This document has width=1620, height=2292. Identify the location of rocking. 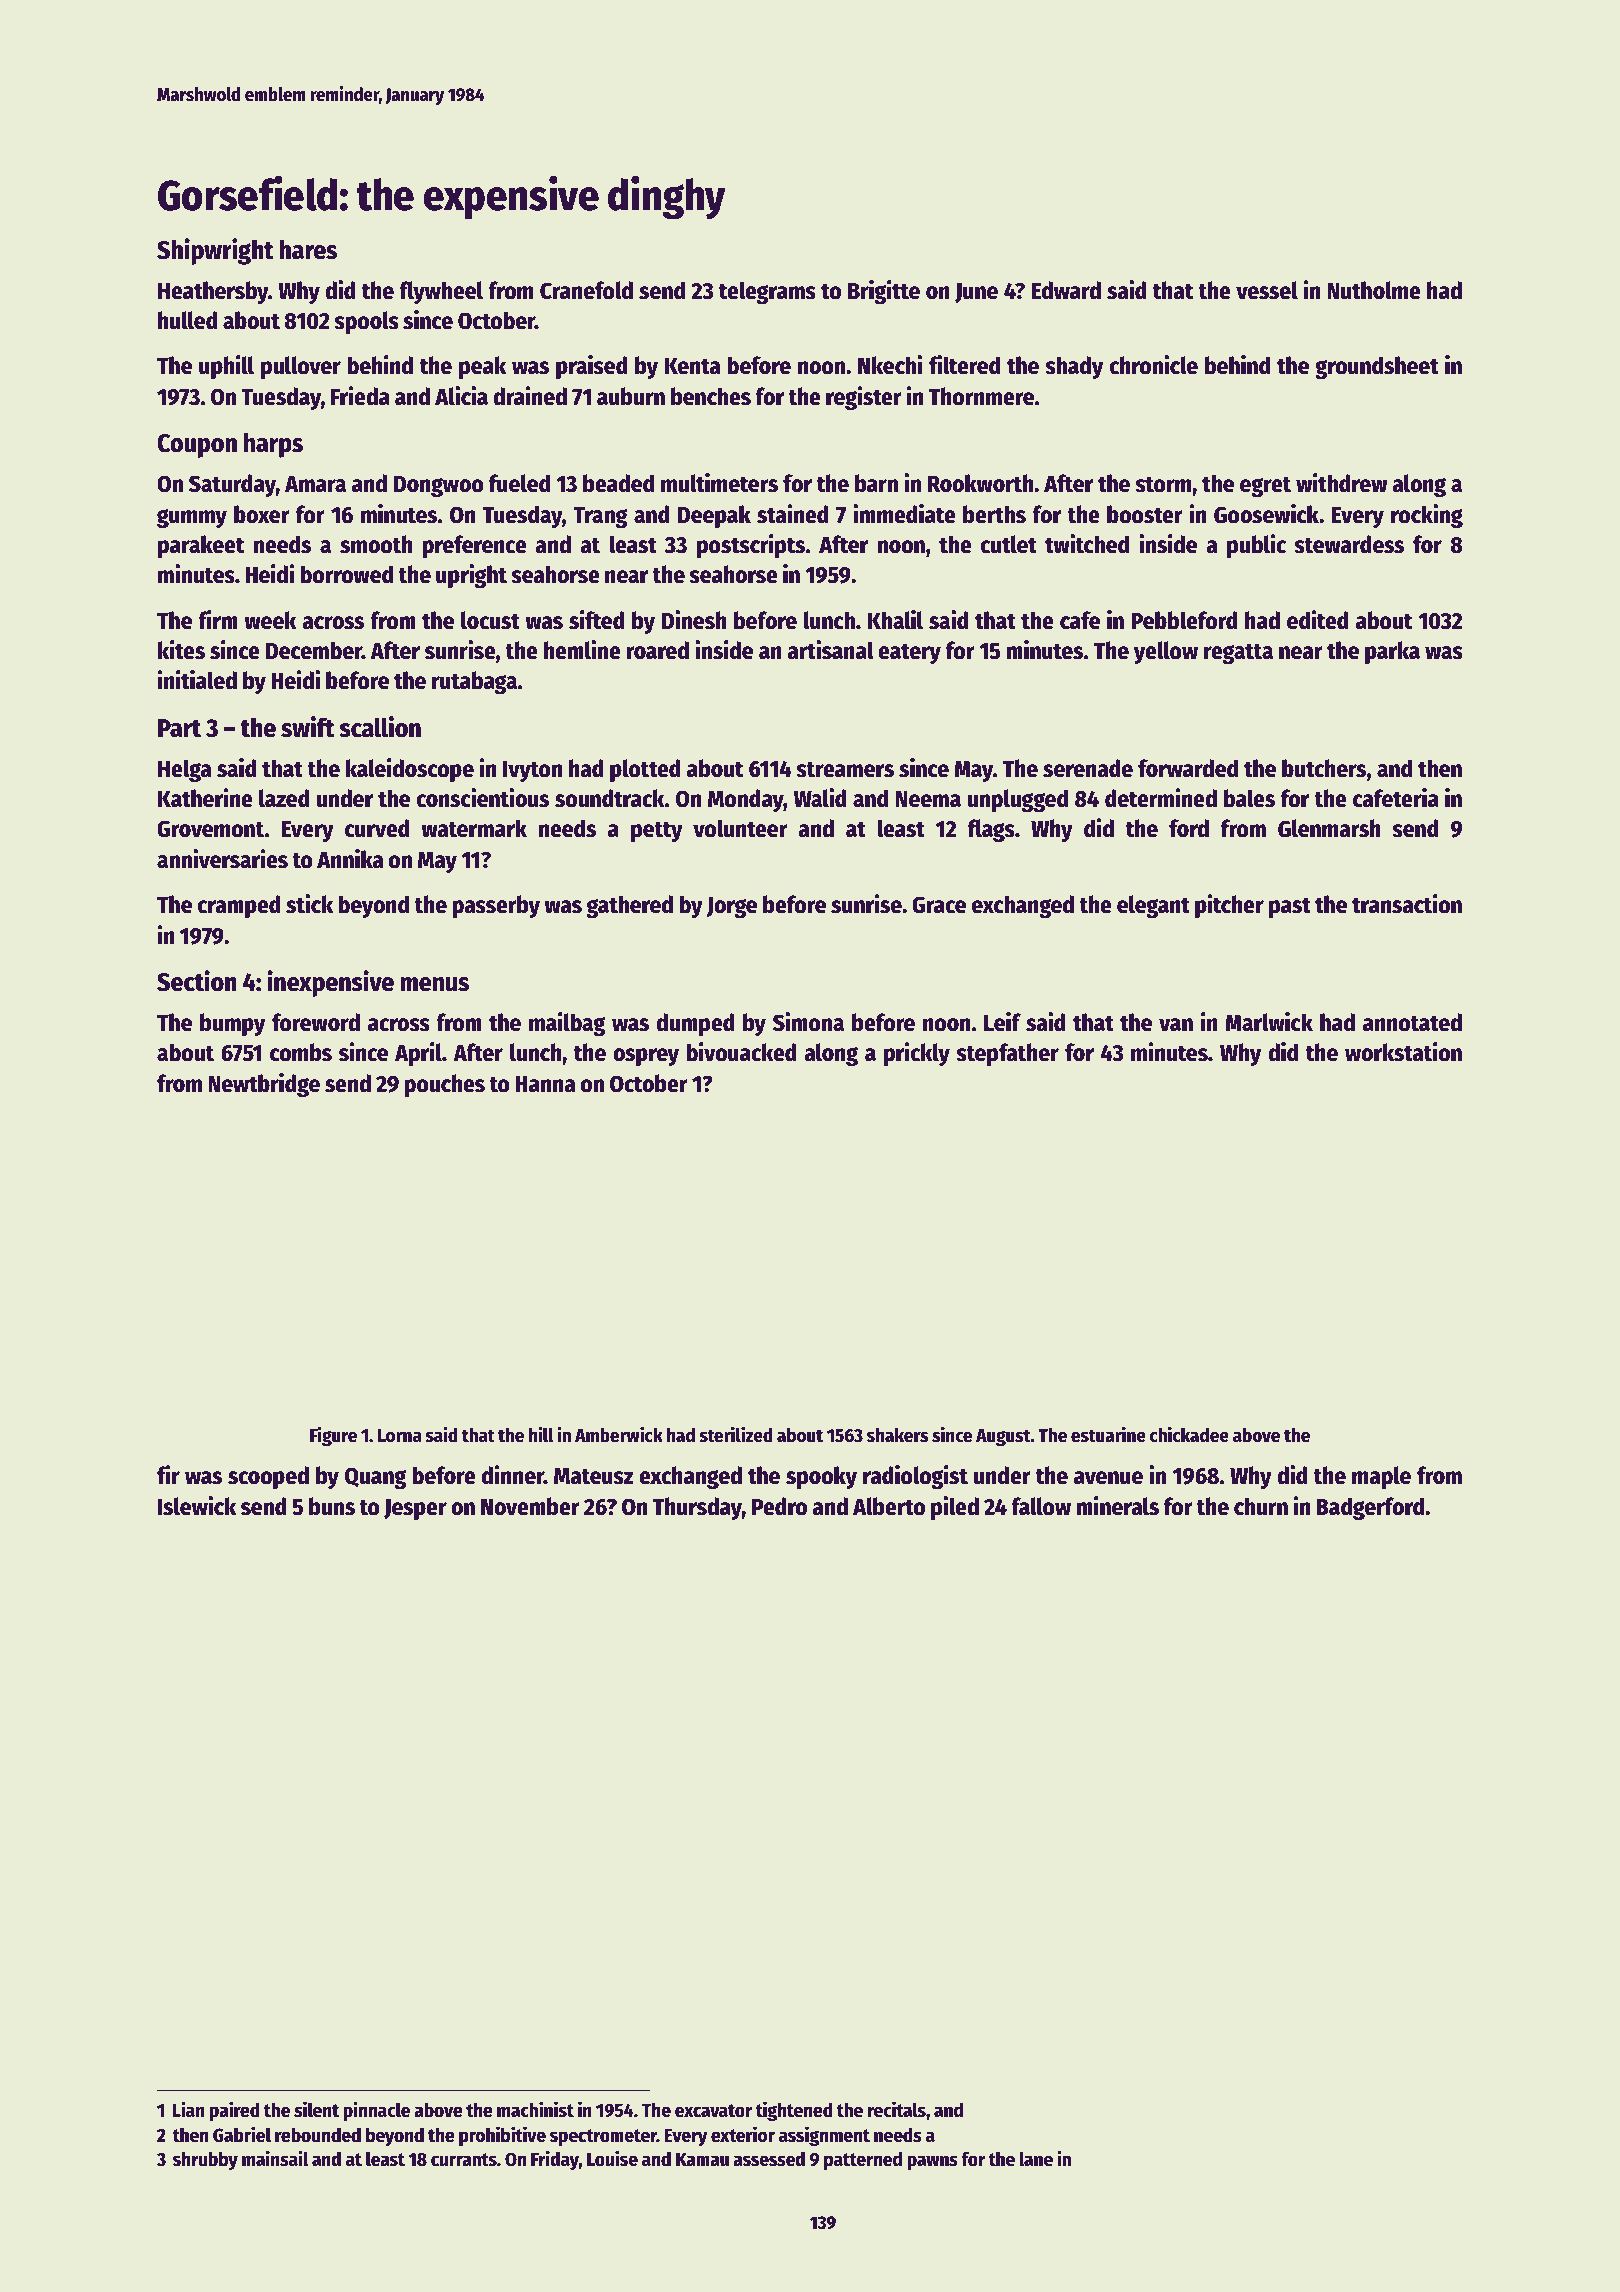
(1427, 516).
